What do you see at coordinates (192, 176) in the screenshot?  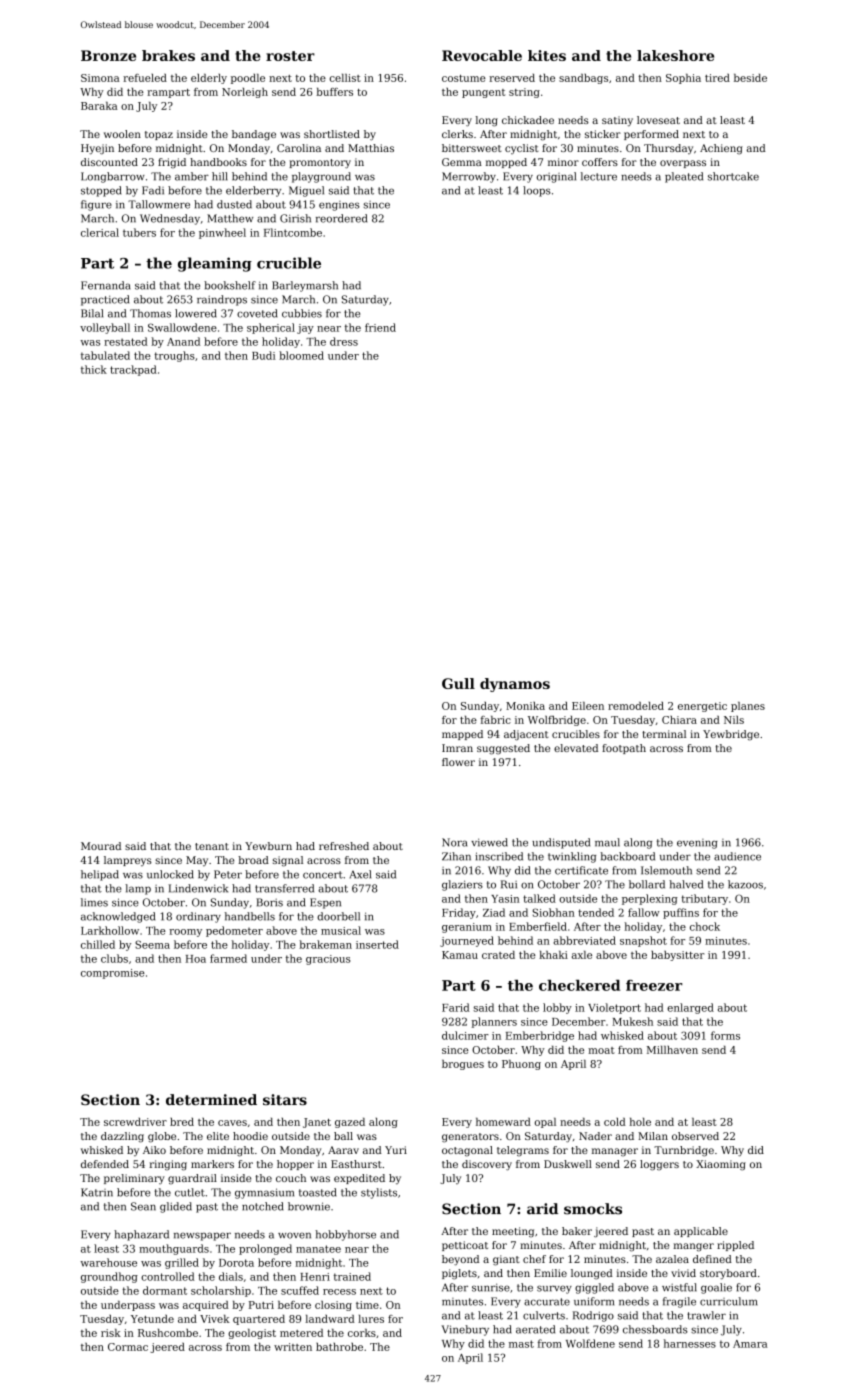 I see `amber` at bounding box center [192, 176].
